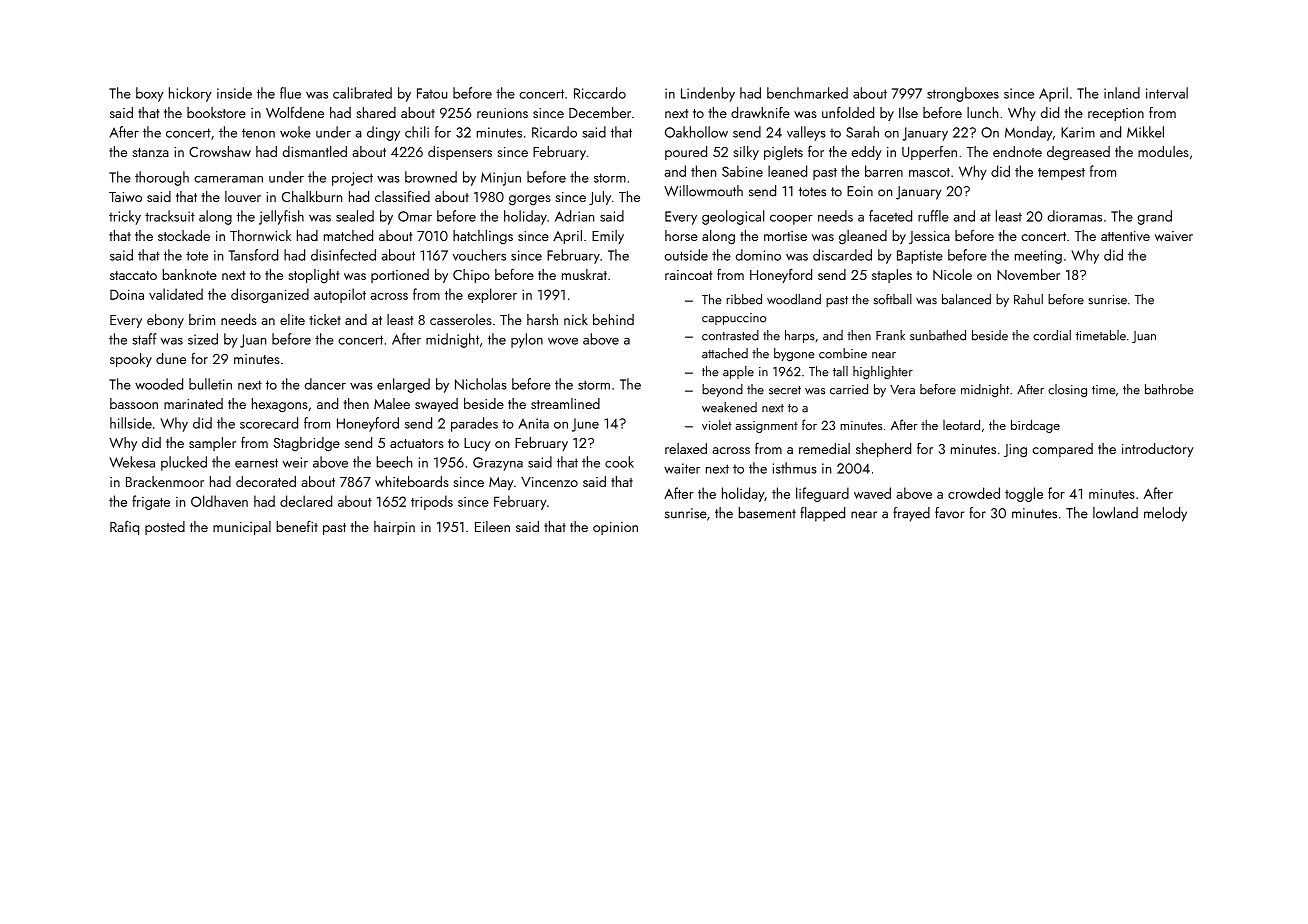 This document has height=924, width=1308. I want to click on bathrobe, so click(1169, 389).
